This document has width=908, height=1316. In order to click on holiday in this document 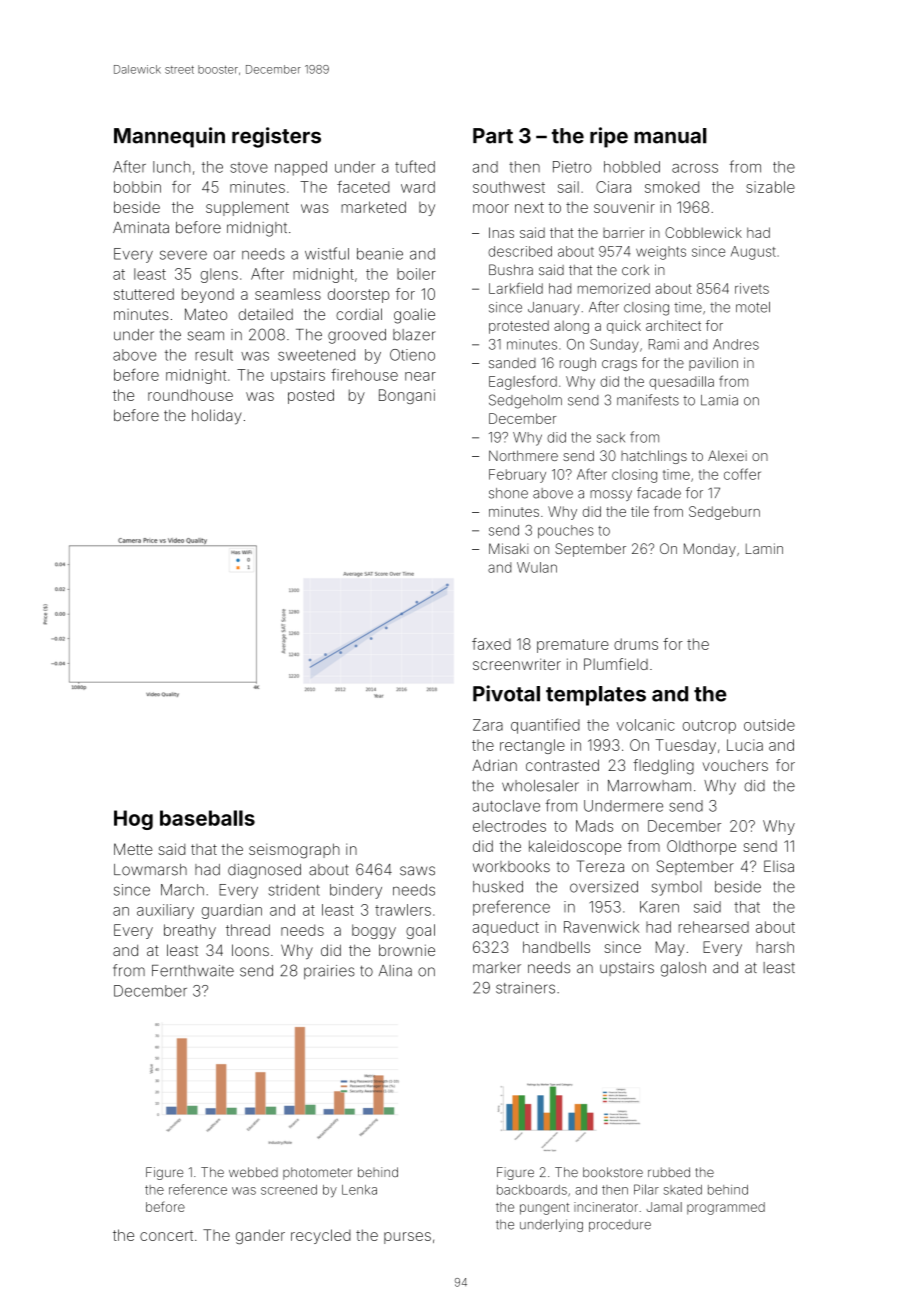, I will do `click(217, 417)`.
